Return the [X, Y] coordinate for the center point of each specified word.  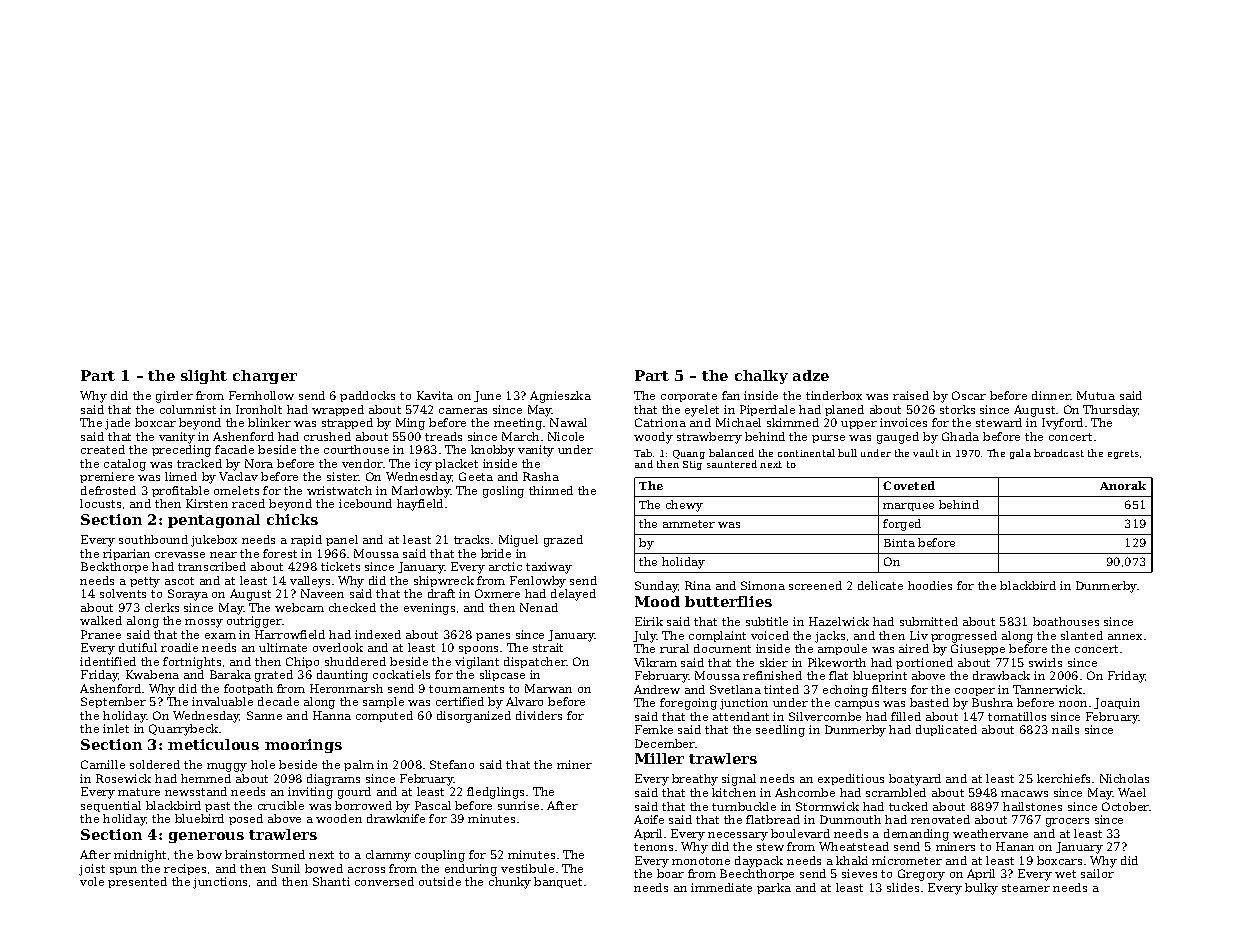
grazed [563, 541]
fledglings [495, 793]
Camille [103, 764]
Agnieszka [560, 397]
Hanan [1015, 846]
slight [204, 377]
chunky [510, 883]
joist [92, 870]
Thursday [1111, 411]
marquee [908, 507]
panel [342, 540]
